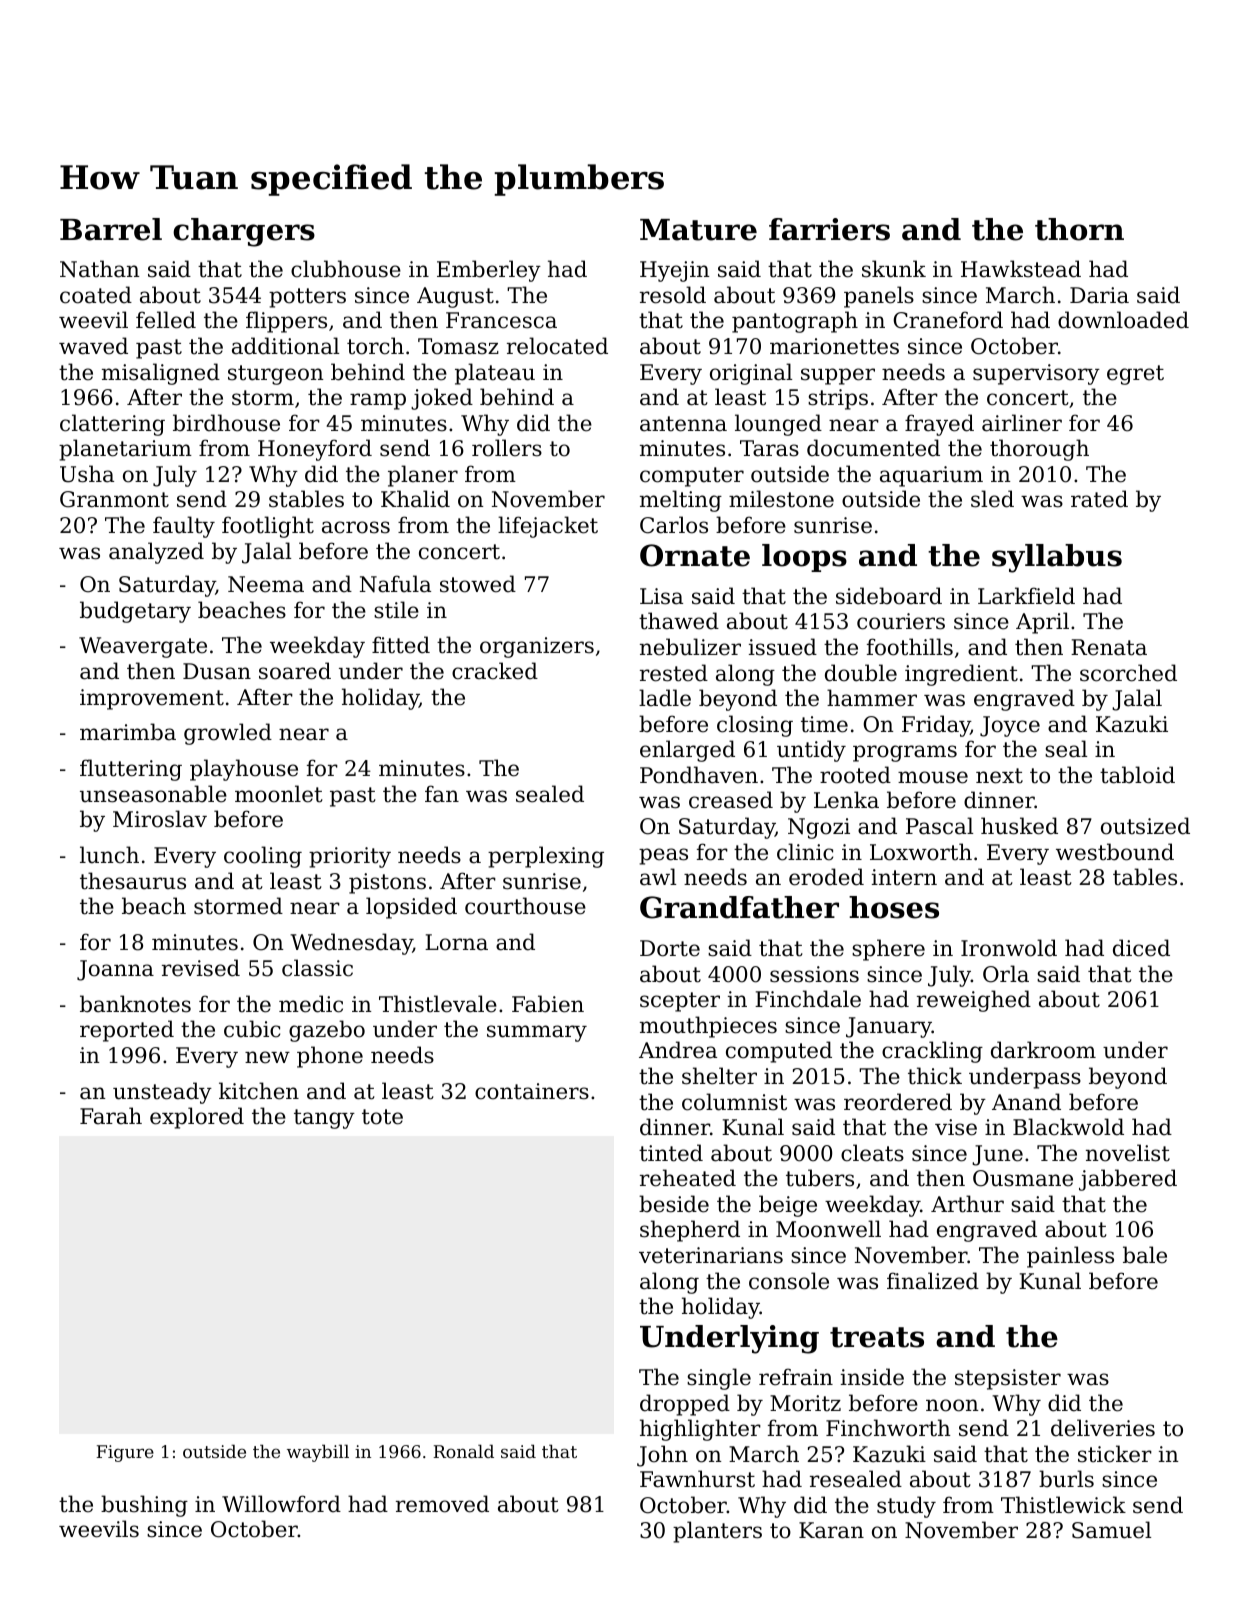  Describe the element at coordinates (671, 1153) in the image. I see `tinted` at that location.
